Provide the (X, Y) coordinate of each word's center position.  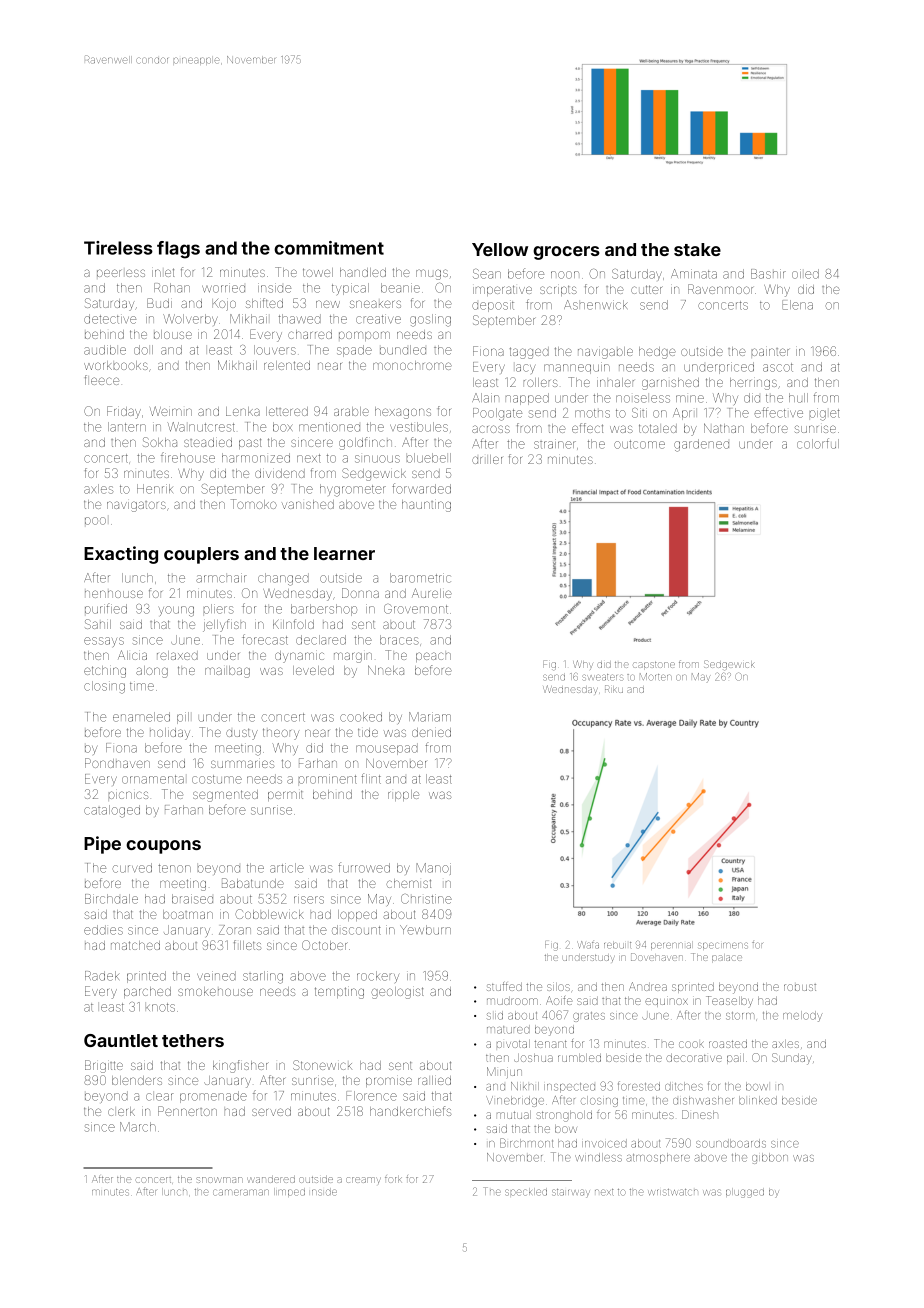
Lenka (243, 411)
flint (371, 778)
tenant (550, 1044)
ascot (778, 367)
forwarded (421, 488)
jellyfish (224, 625)
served (271, 1111)
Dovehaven (657, 957)
